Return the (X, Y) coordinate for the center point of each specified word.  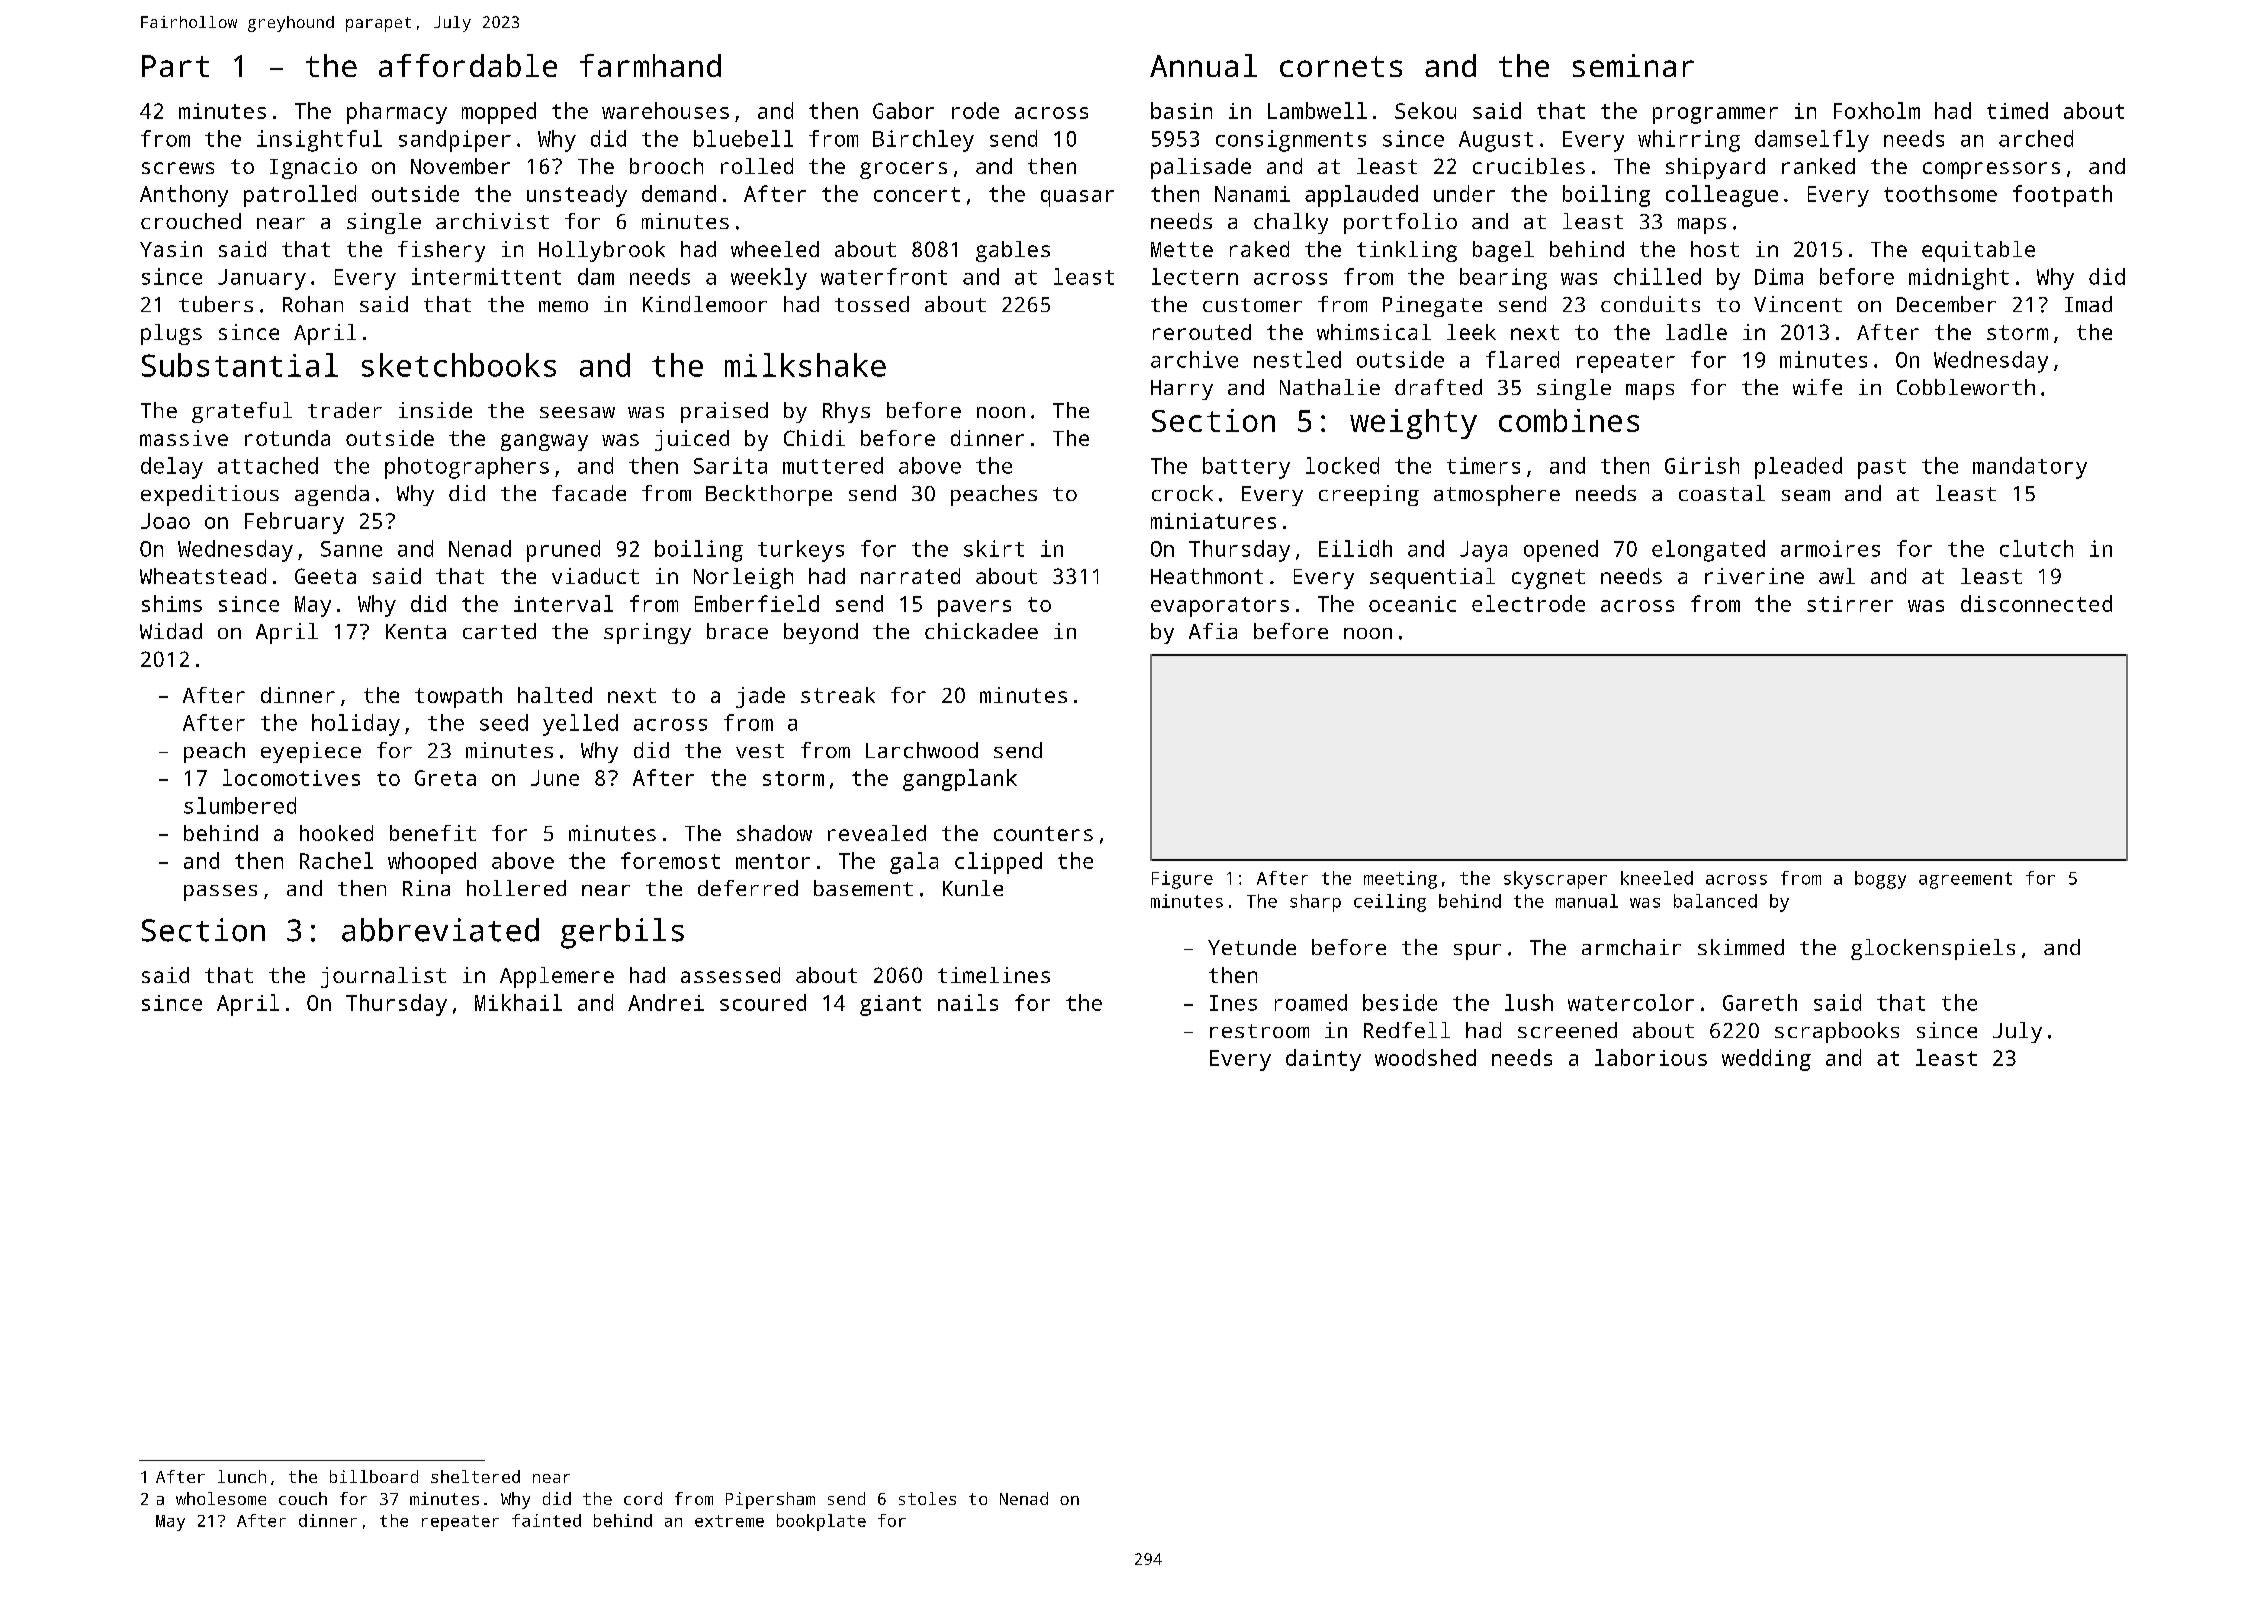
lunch (242, 1476)
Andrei (666, 1002)
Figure (1182, 880)
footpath (2062, 196)
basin (1181, 110)
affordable (468, 65)
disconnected (2036, 603)
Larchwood (922, 750)
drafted (1438, 387)
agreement (1965, 880)
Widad (171, 631)
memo (563, 306)
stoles (927, 1498)
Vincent (1798, 304)
